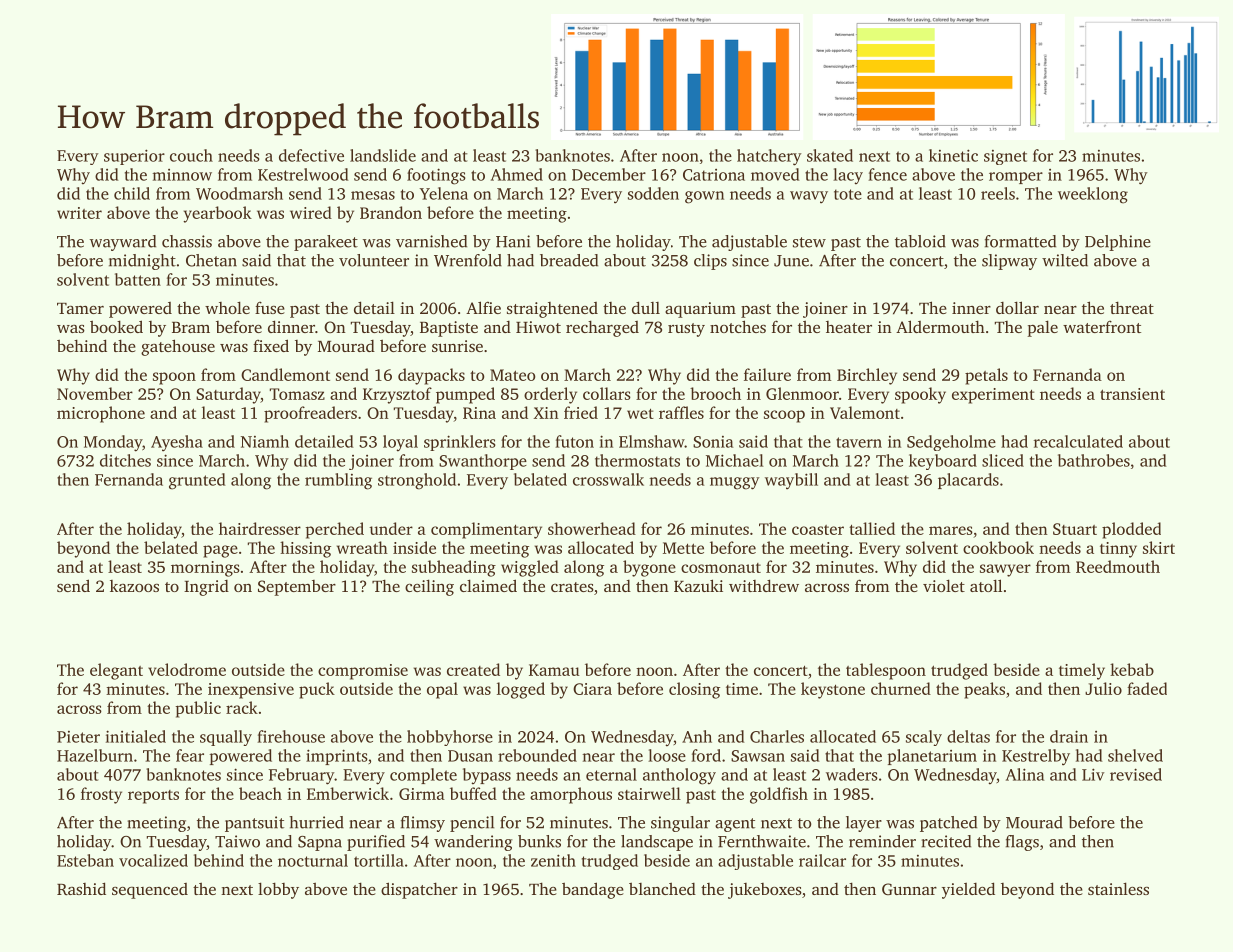 The image size is (1233, 952). I want to click on cosmonaut, so click(721, 568).
